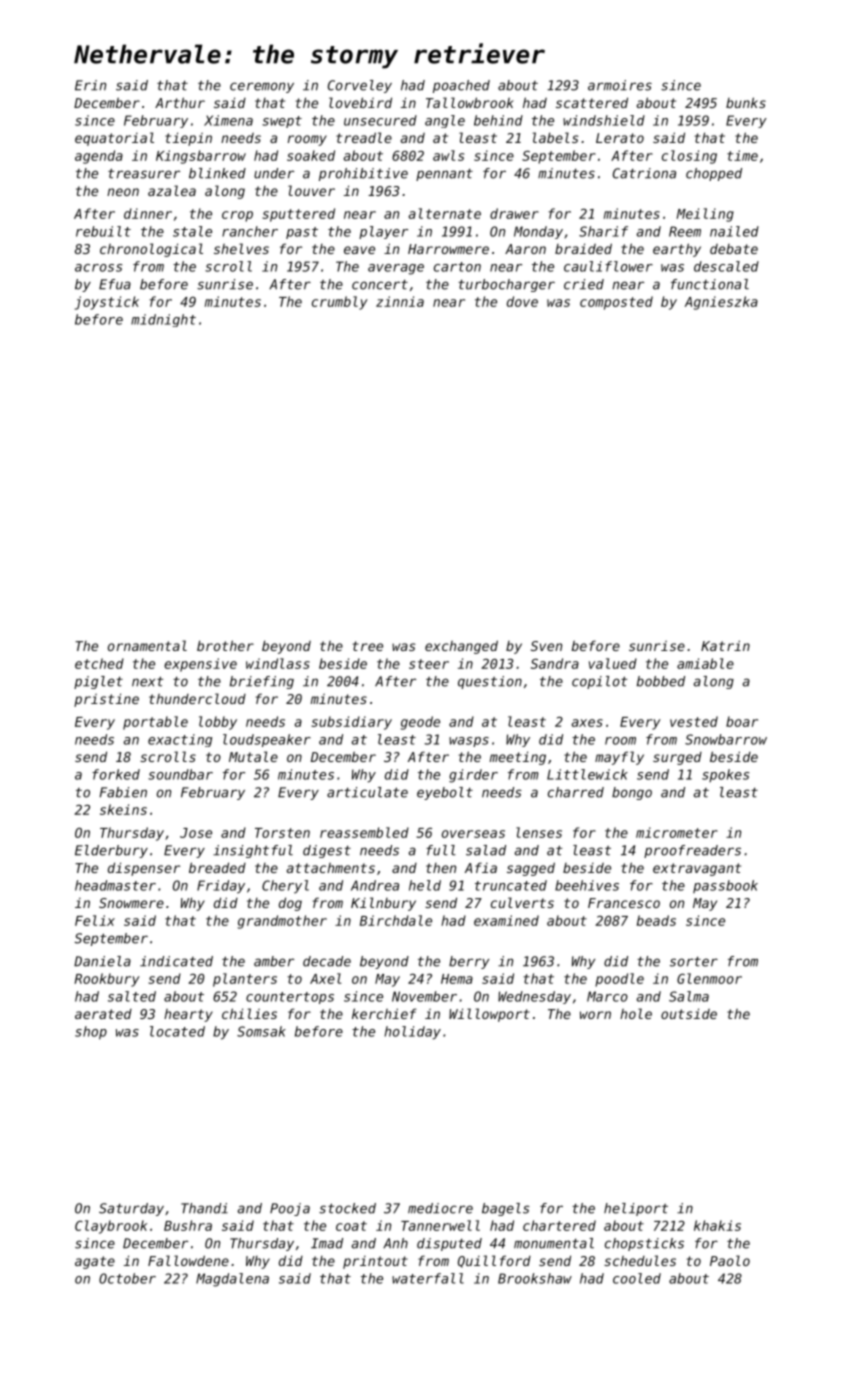  I want to click on Erin, so click(90, 85).
